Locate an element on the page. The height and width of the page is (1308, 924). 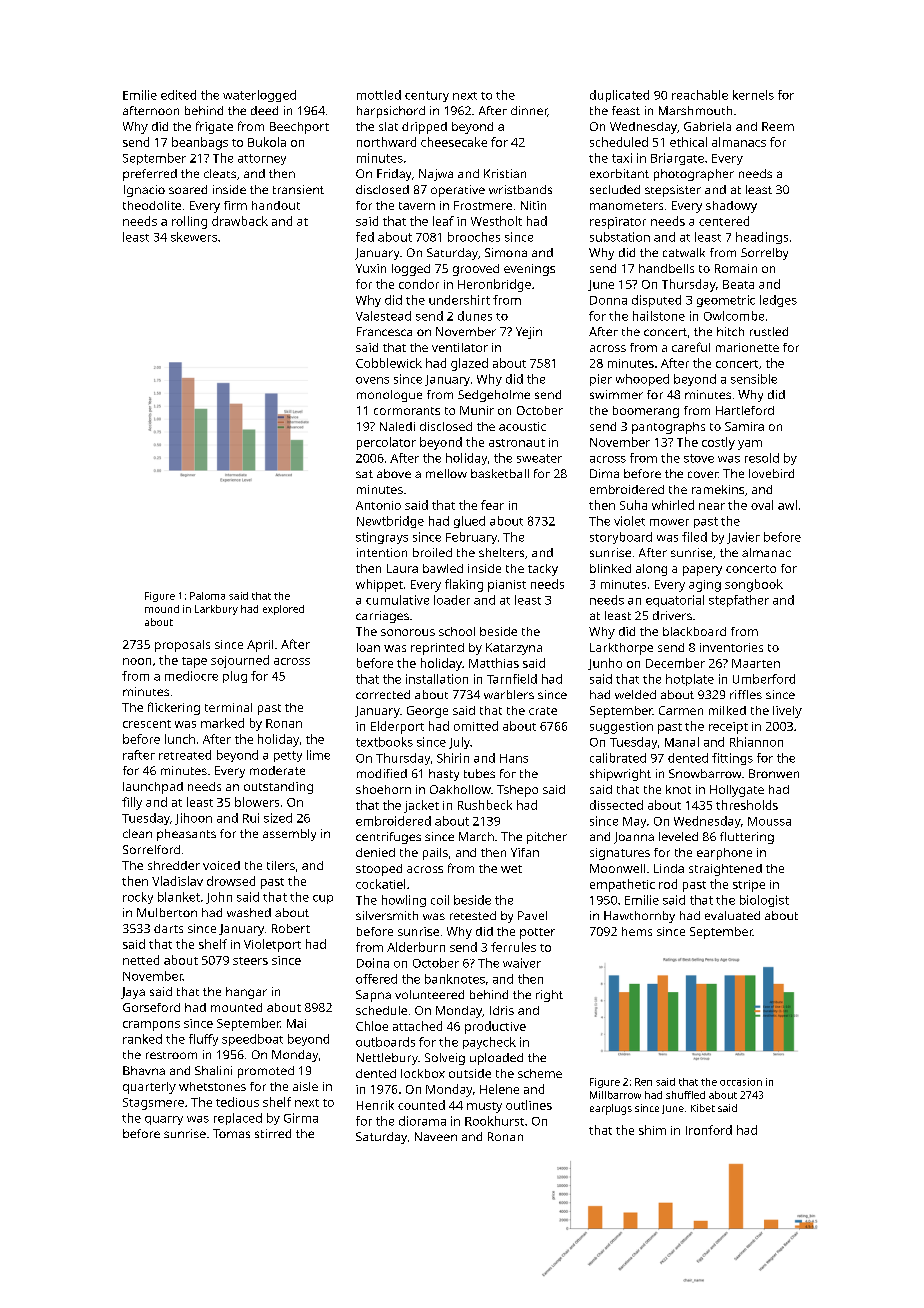
Naveen is located at coordinates (436, 1136).
